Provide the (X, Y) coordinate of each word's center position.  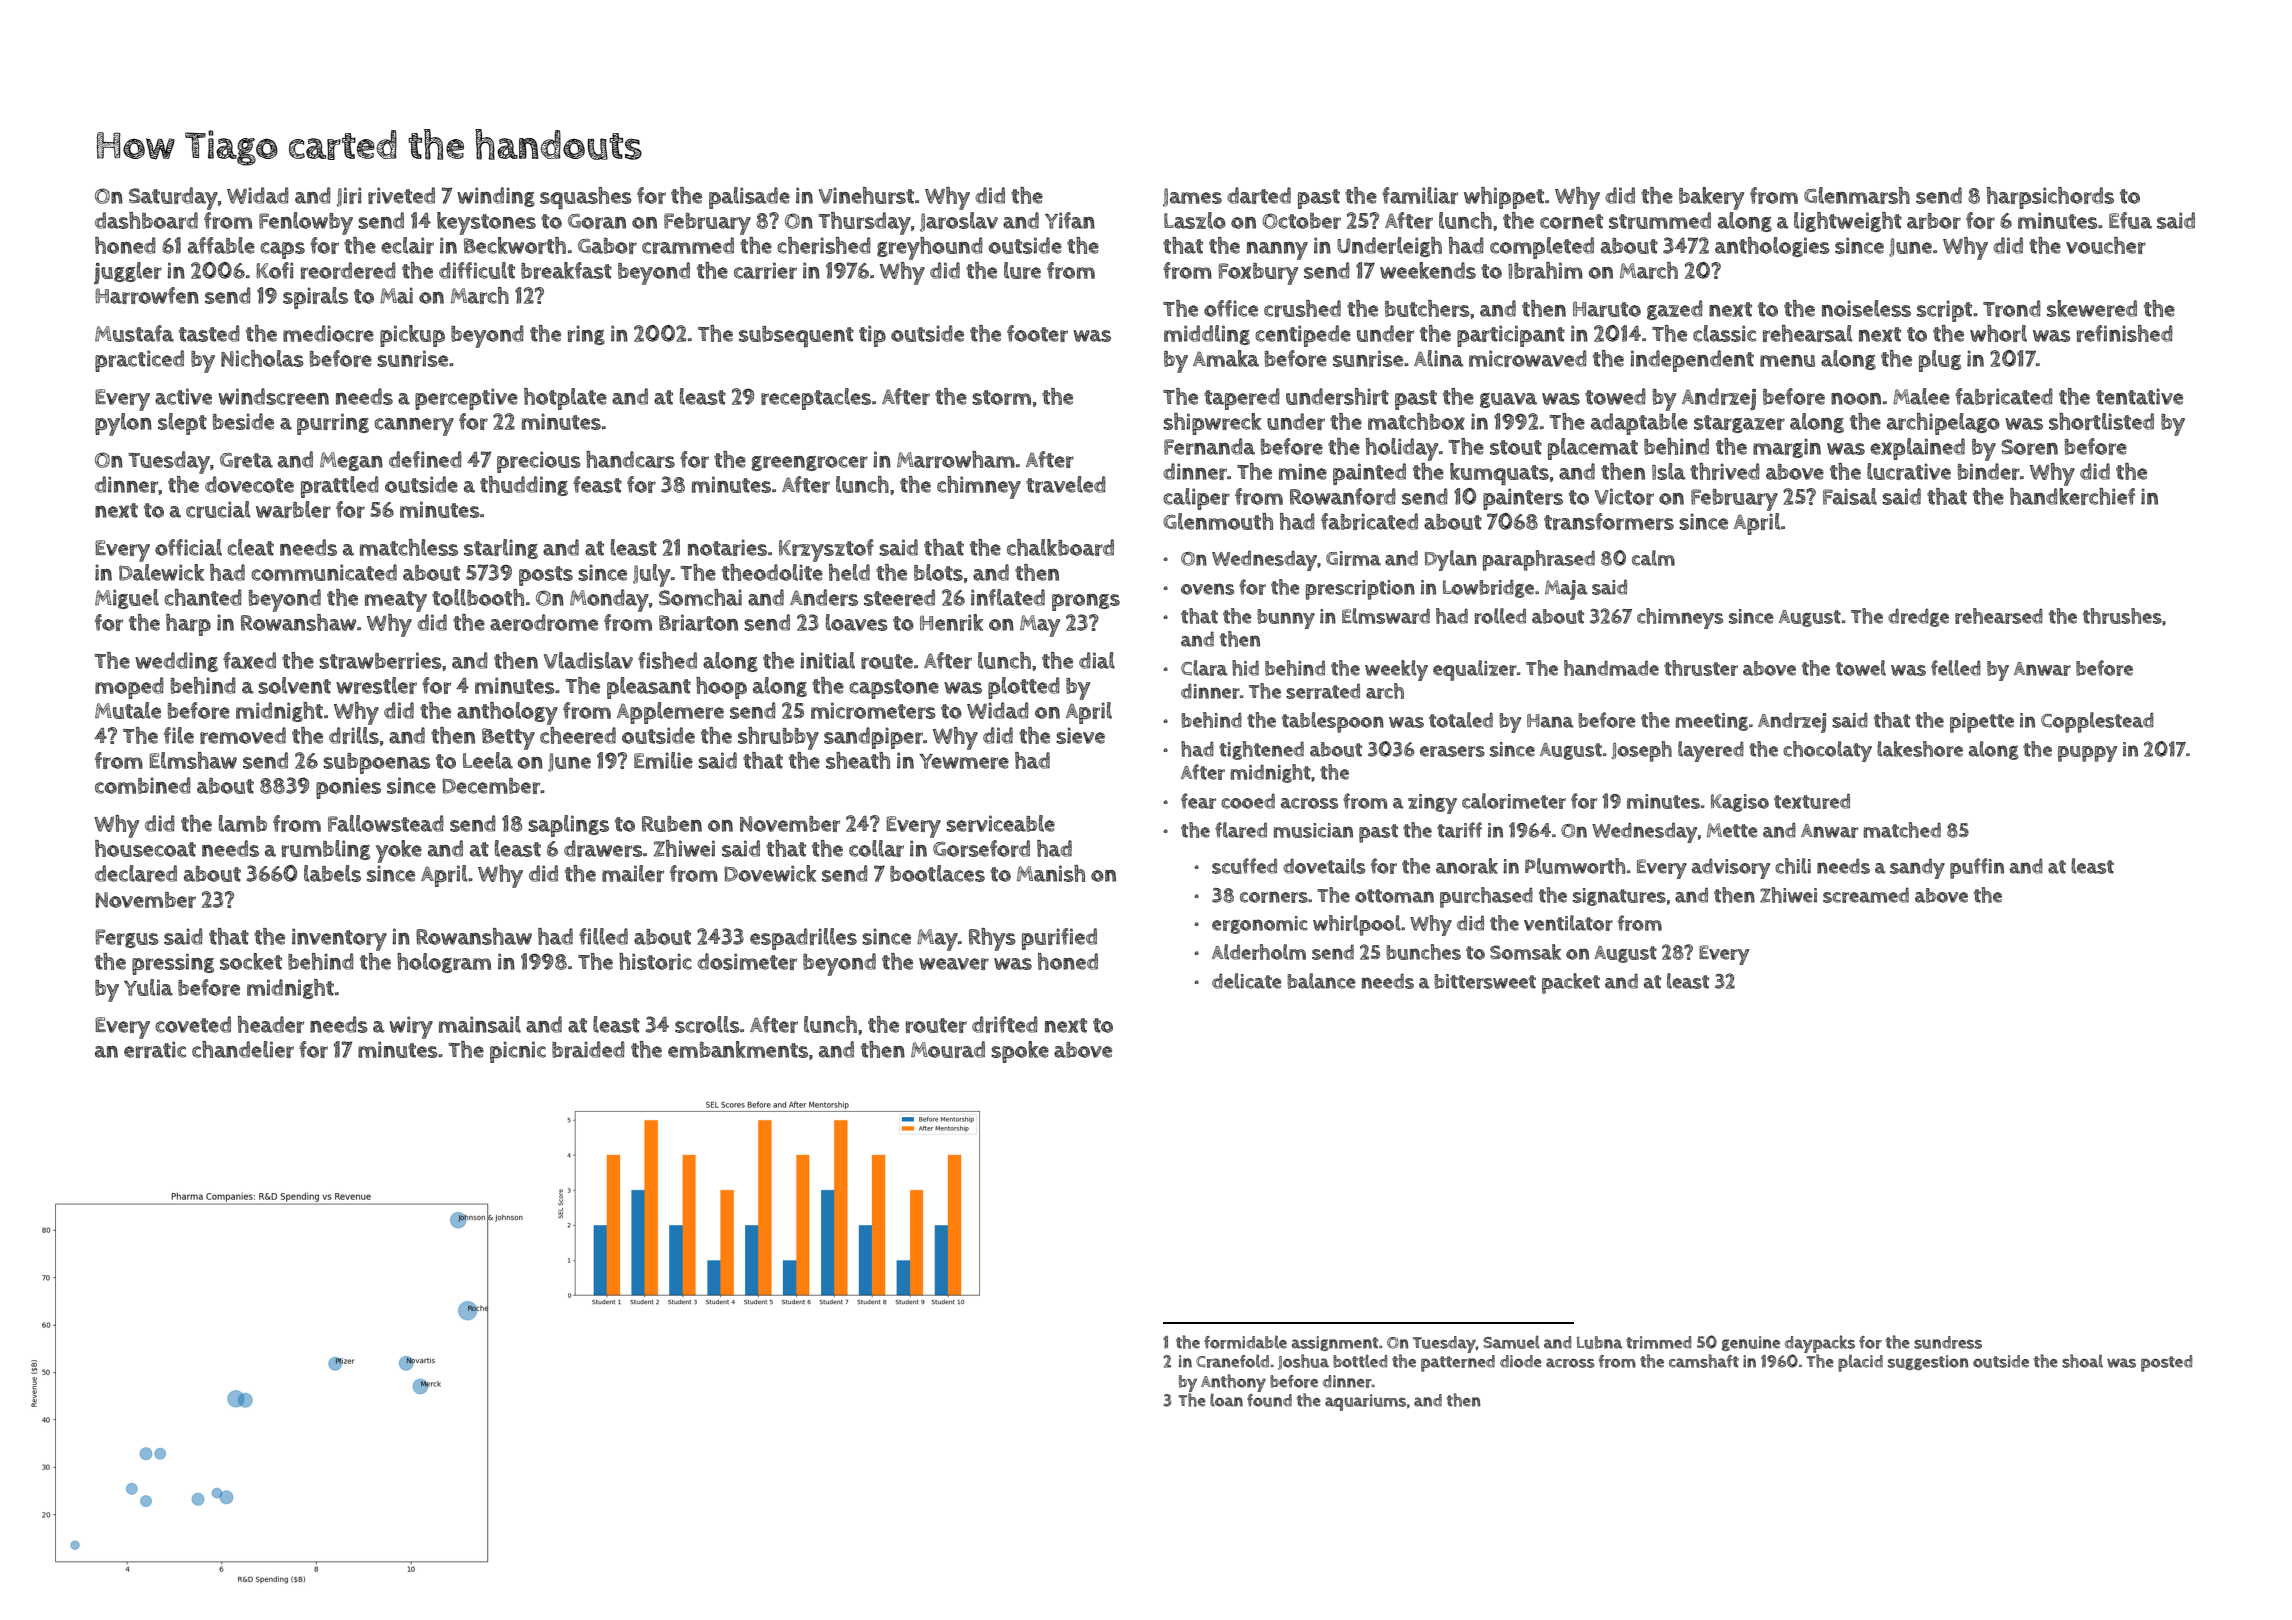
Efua (2130, 220)
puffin (1977, 868)
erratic (155, 1049)
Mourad (948, 1049)
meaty (396, 601)
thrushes (2122, 616)
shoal (2082, 1361)
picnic (518, 1052)
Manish (1051, 873)
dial (1097, 660)
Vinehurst (866, 195)
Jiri (349, 197)
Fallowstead (386, 823)
